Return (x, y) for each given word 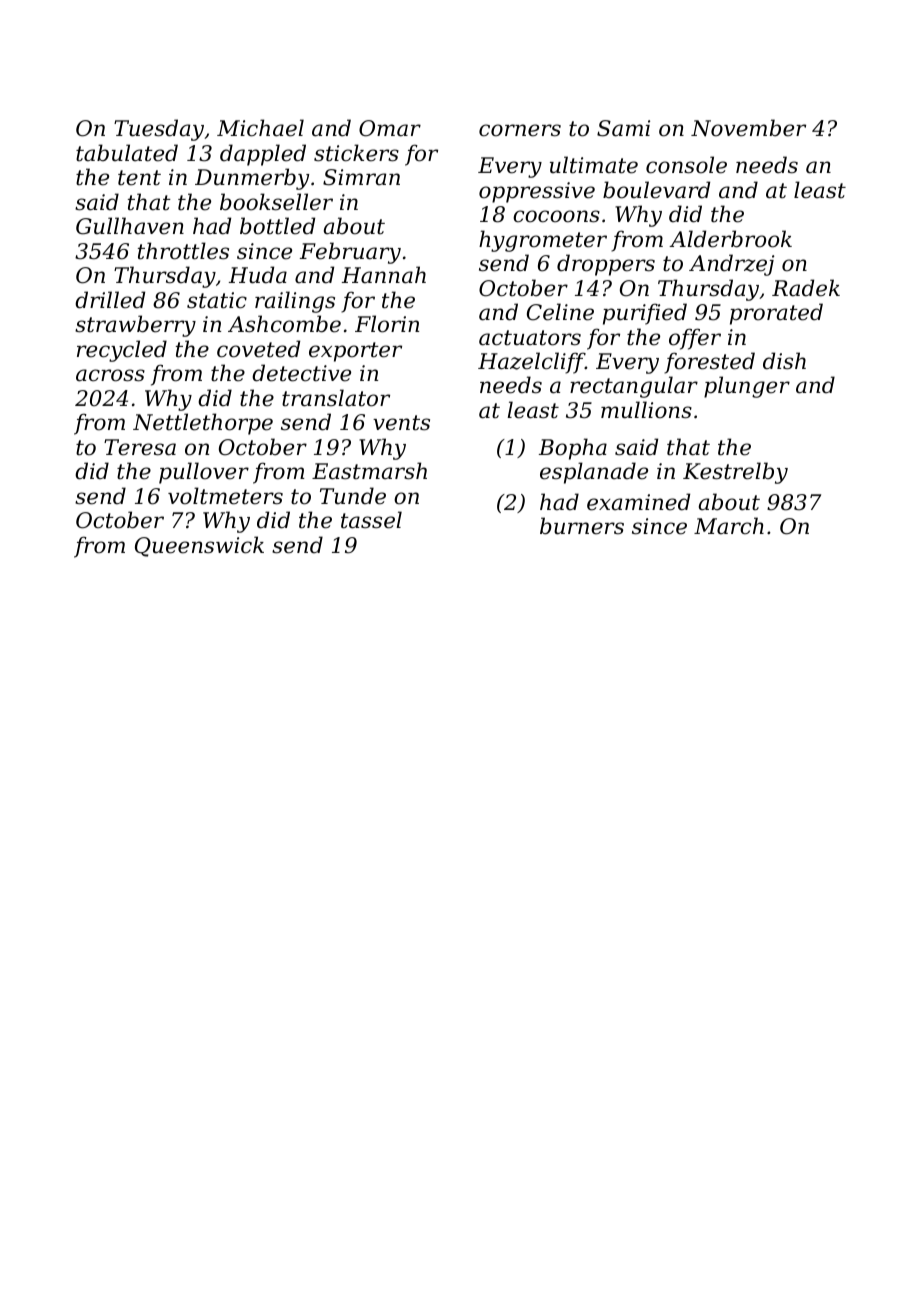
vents (401, 423)
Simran (361, 177)
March (729, 526)
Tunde (353, 496)
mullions (646, 410)
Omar (390, 128)
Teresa (140, 447)
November (748, 128)
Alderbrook (730, 239)
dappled (263, 155)
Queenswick (199, 546)
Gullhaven (130, 226)
